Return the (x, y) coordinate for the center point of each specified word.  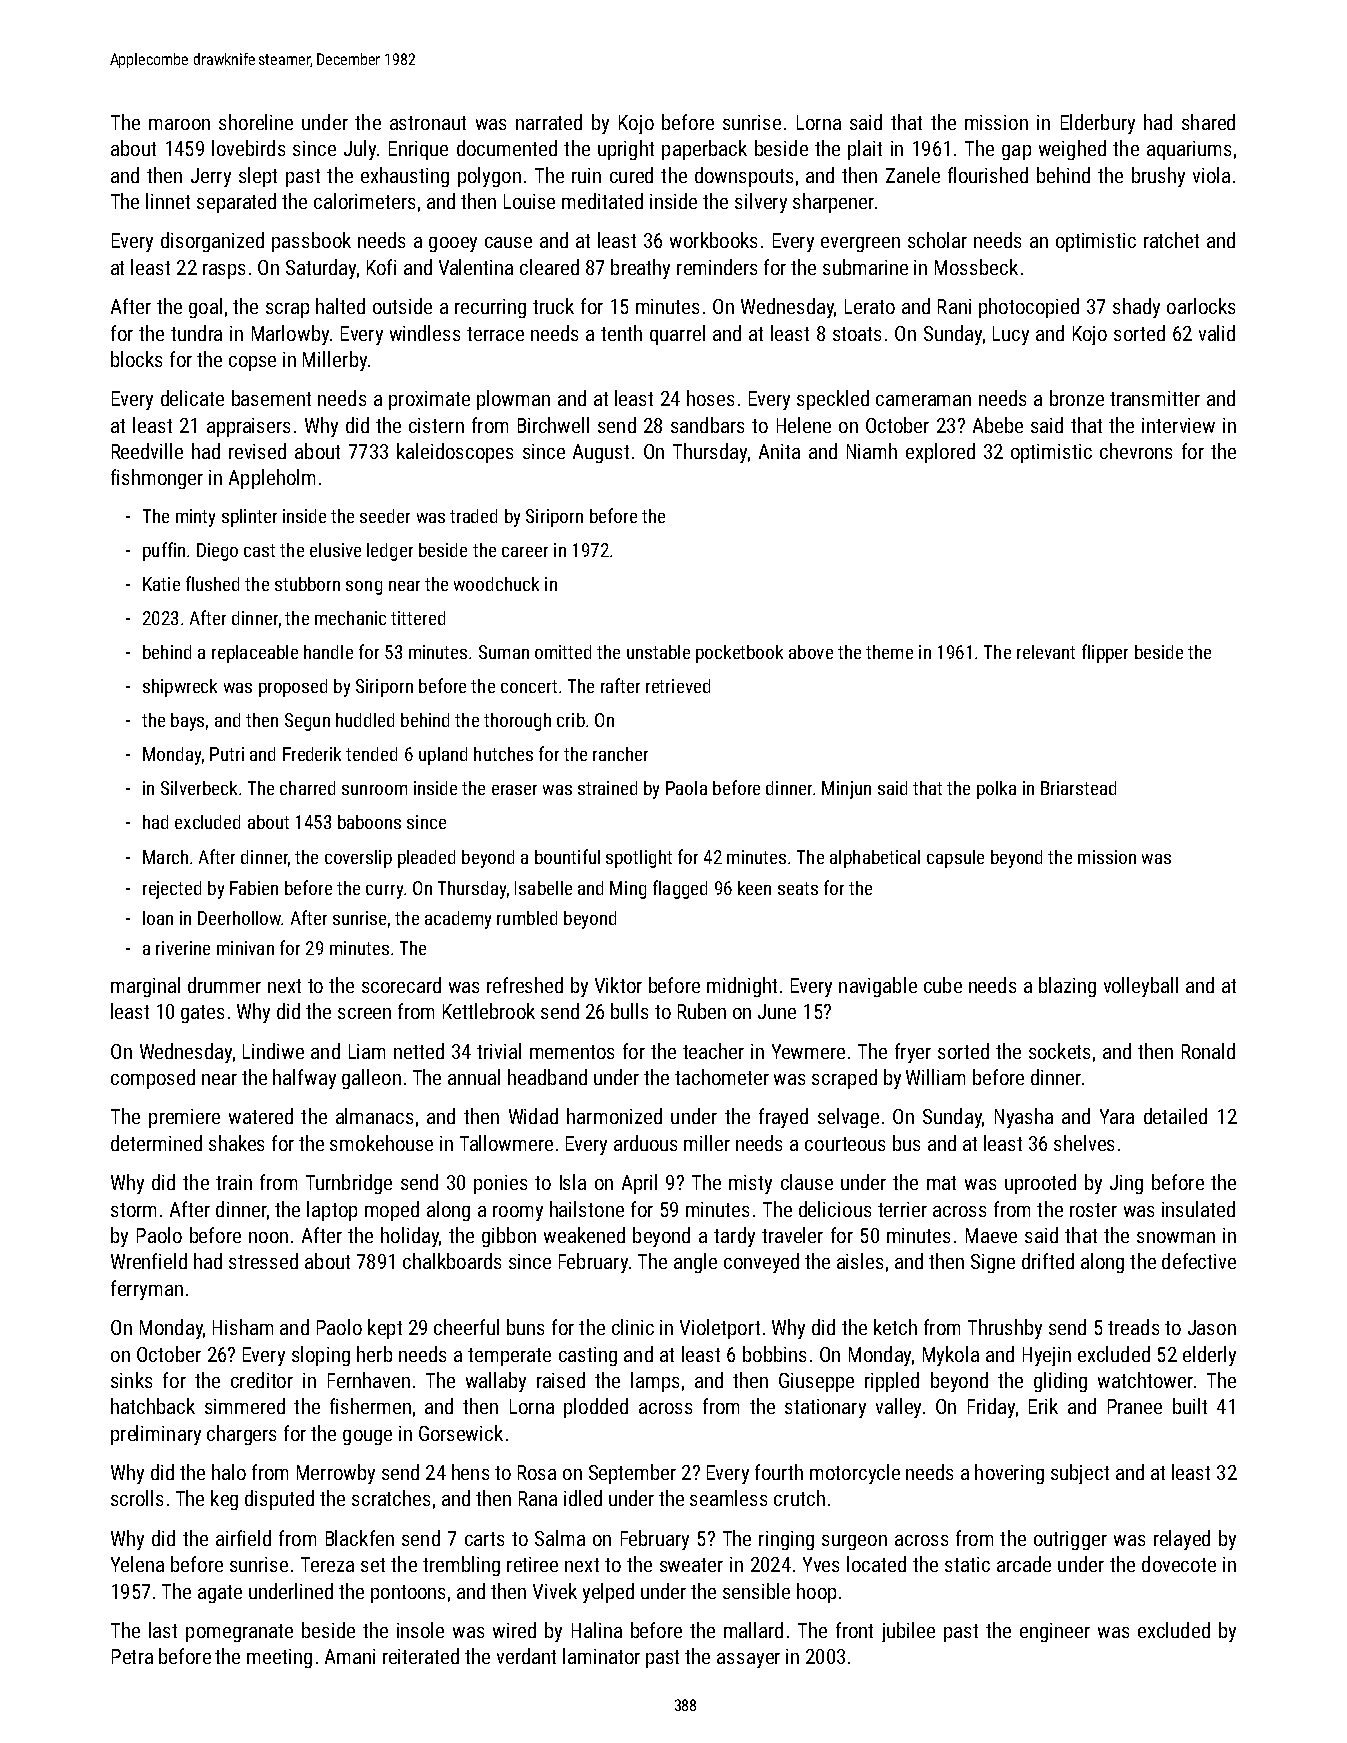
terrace (495, 334)
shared (1208, 122)
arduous (645, 1143)
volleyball (1141, 987)
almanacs (374, 1116)
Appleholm (272, 479)
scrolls (137, 1498)
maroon (179, 124)
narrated (549, 122)
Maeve (991, 1235)
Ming (628, 890)
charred (307, 788)
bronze (1077, 398)
